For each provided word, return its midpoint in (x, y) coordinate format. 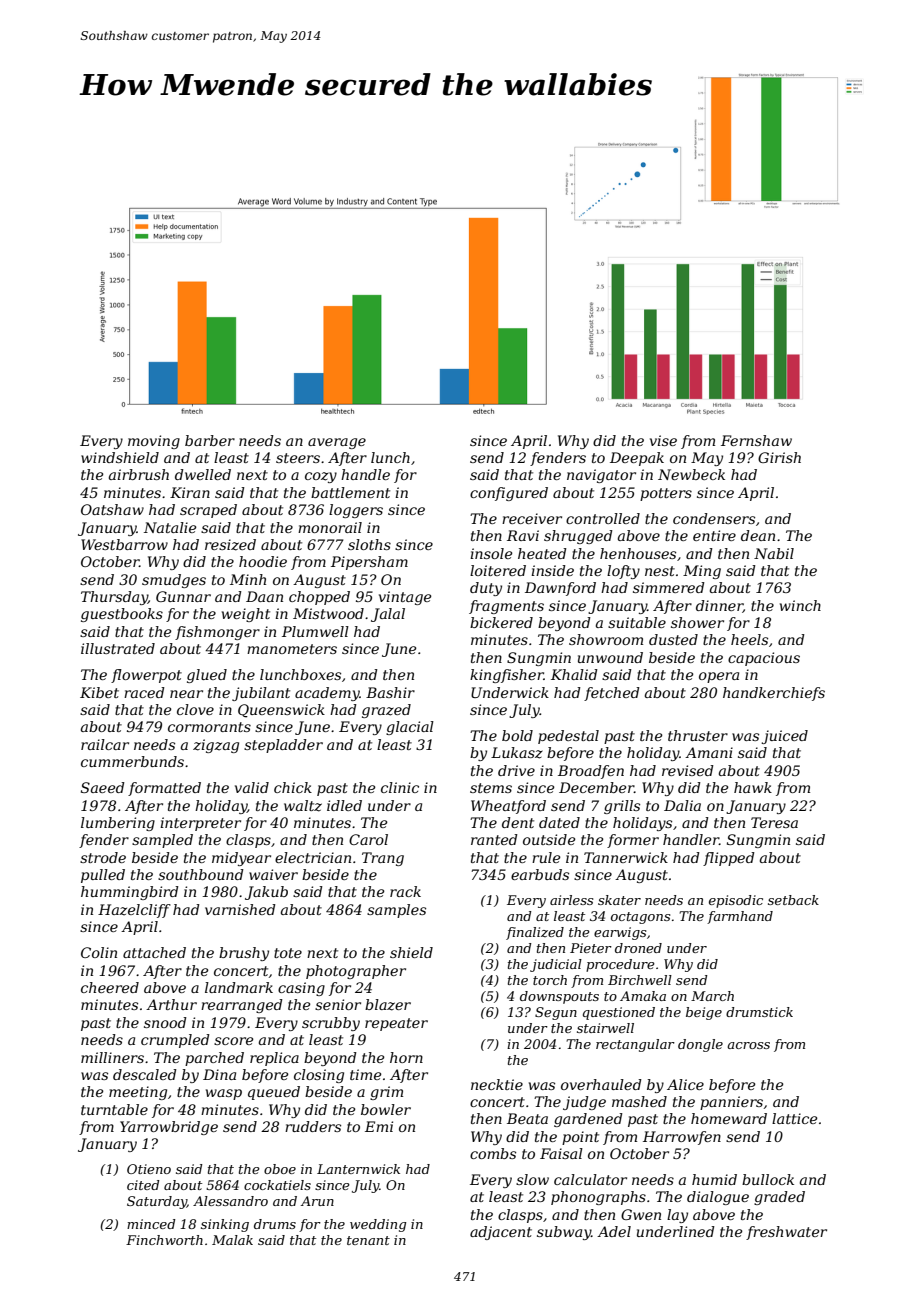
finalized (535, 933)
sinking (225, 1225)
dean (758, 535)
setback (793, 900)
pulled (103, 876)
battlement (350, 492)
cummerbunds (132, 761)
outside (549, 839)
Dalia (682, 805)
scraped (208, 511)
